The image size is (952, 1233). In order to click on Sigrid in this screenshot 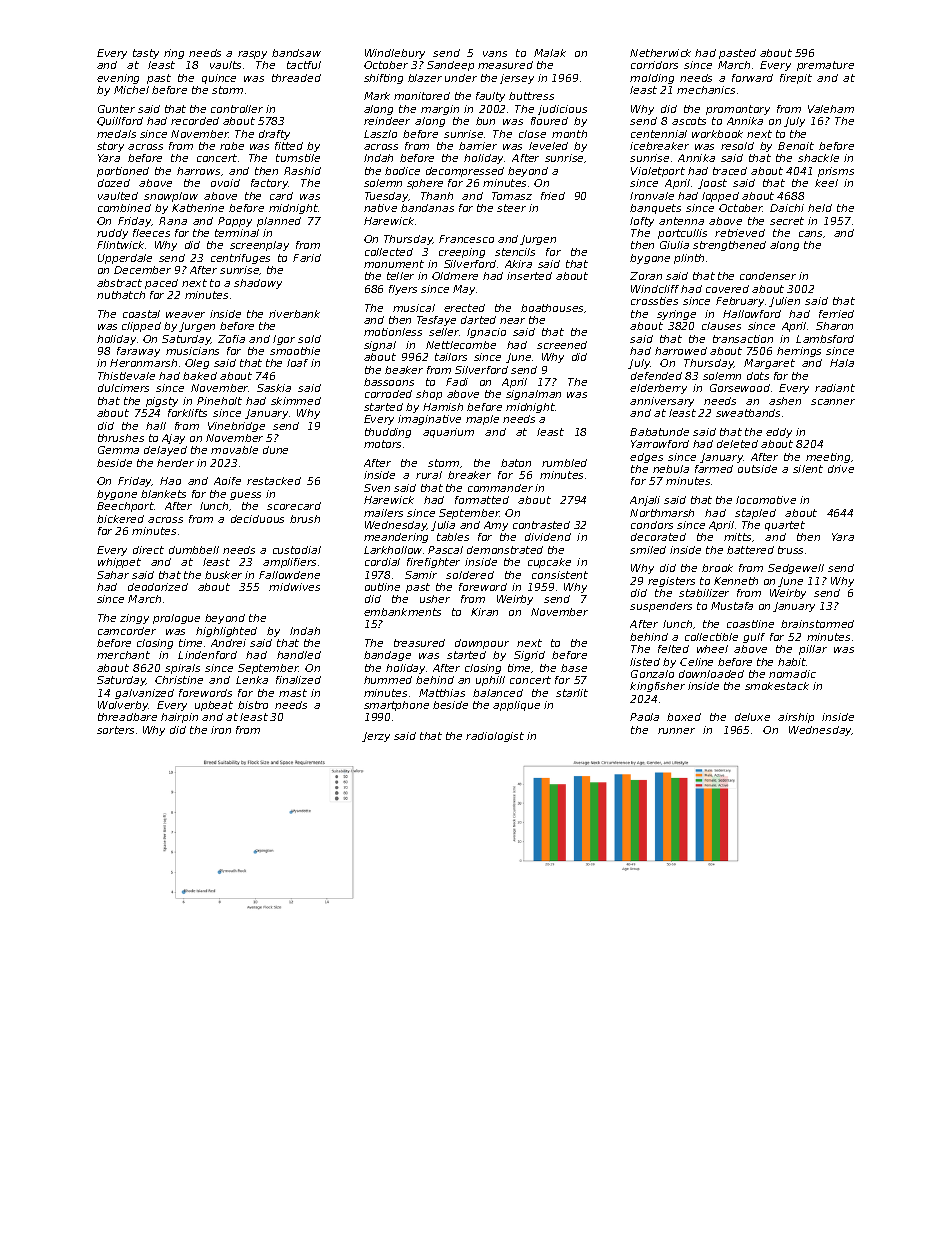, I will do `click(529, 656)`.
